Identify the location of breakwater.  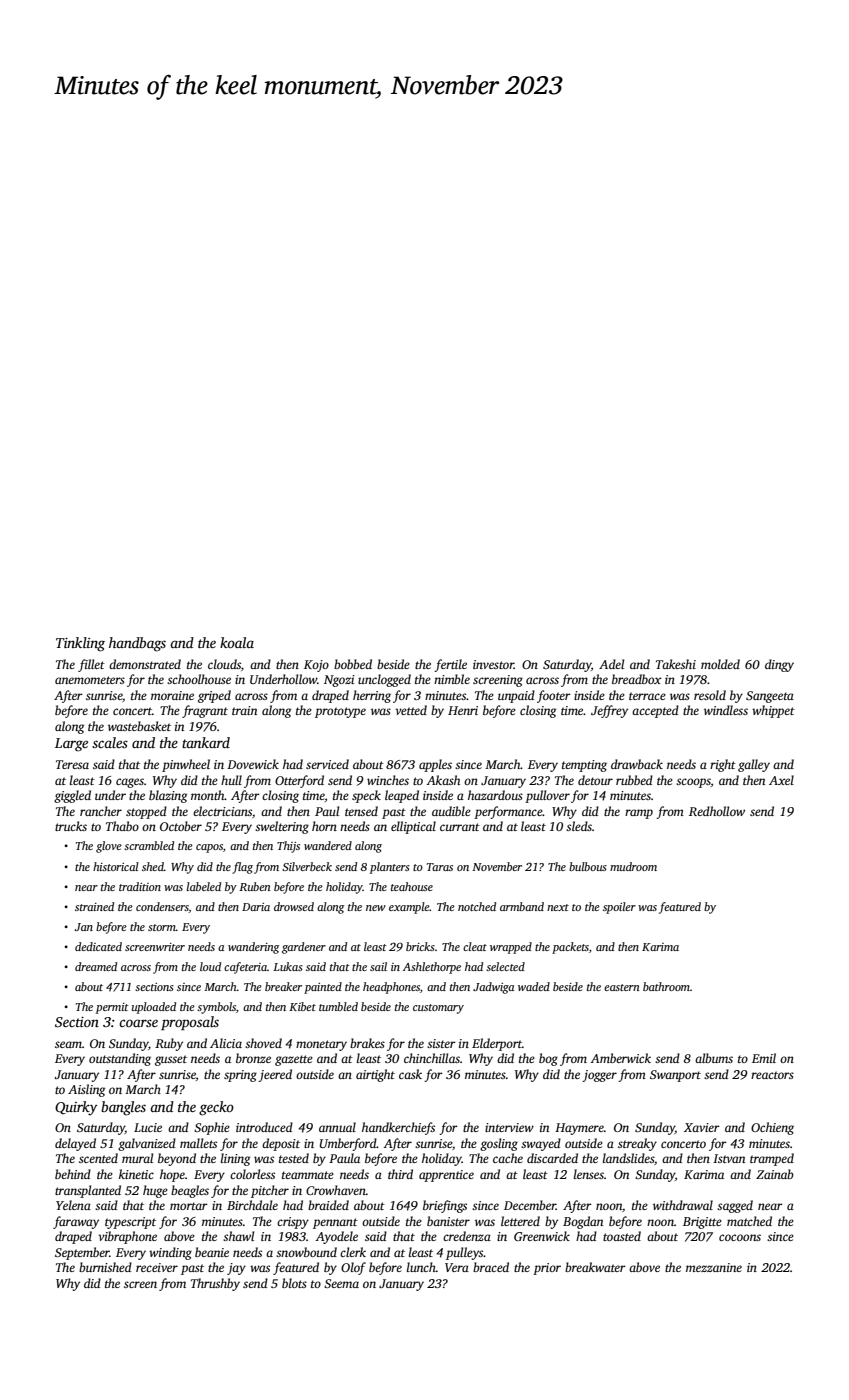
(595, 1267).
